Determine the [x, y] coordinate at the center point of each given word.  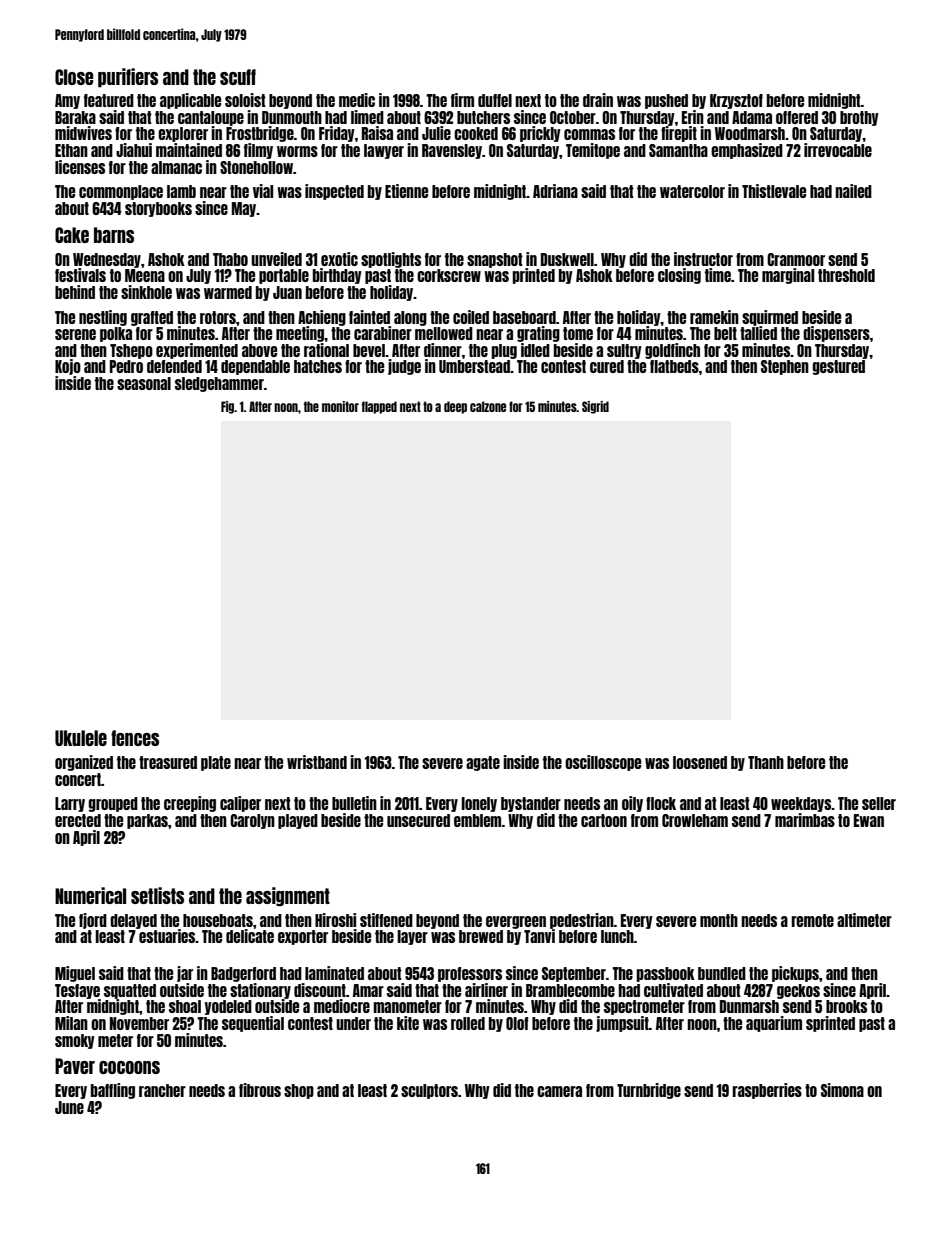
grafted [152, 318]
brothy [859, 118]
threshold [846, 275]
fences [135, 738]
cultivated [673, 990]
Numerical [90, 895]
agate [483, 763]
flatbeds [674, 366]
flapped [379, 407]
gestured [838, 367]
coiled [471, 317]
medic [357, 100]
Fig [227, 407]
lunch [617, 936]
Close [74, 77]
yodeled [228, 1007]
